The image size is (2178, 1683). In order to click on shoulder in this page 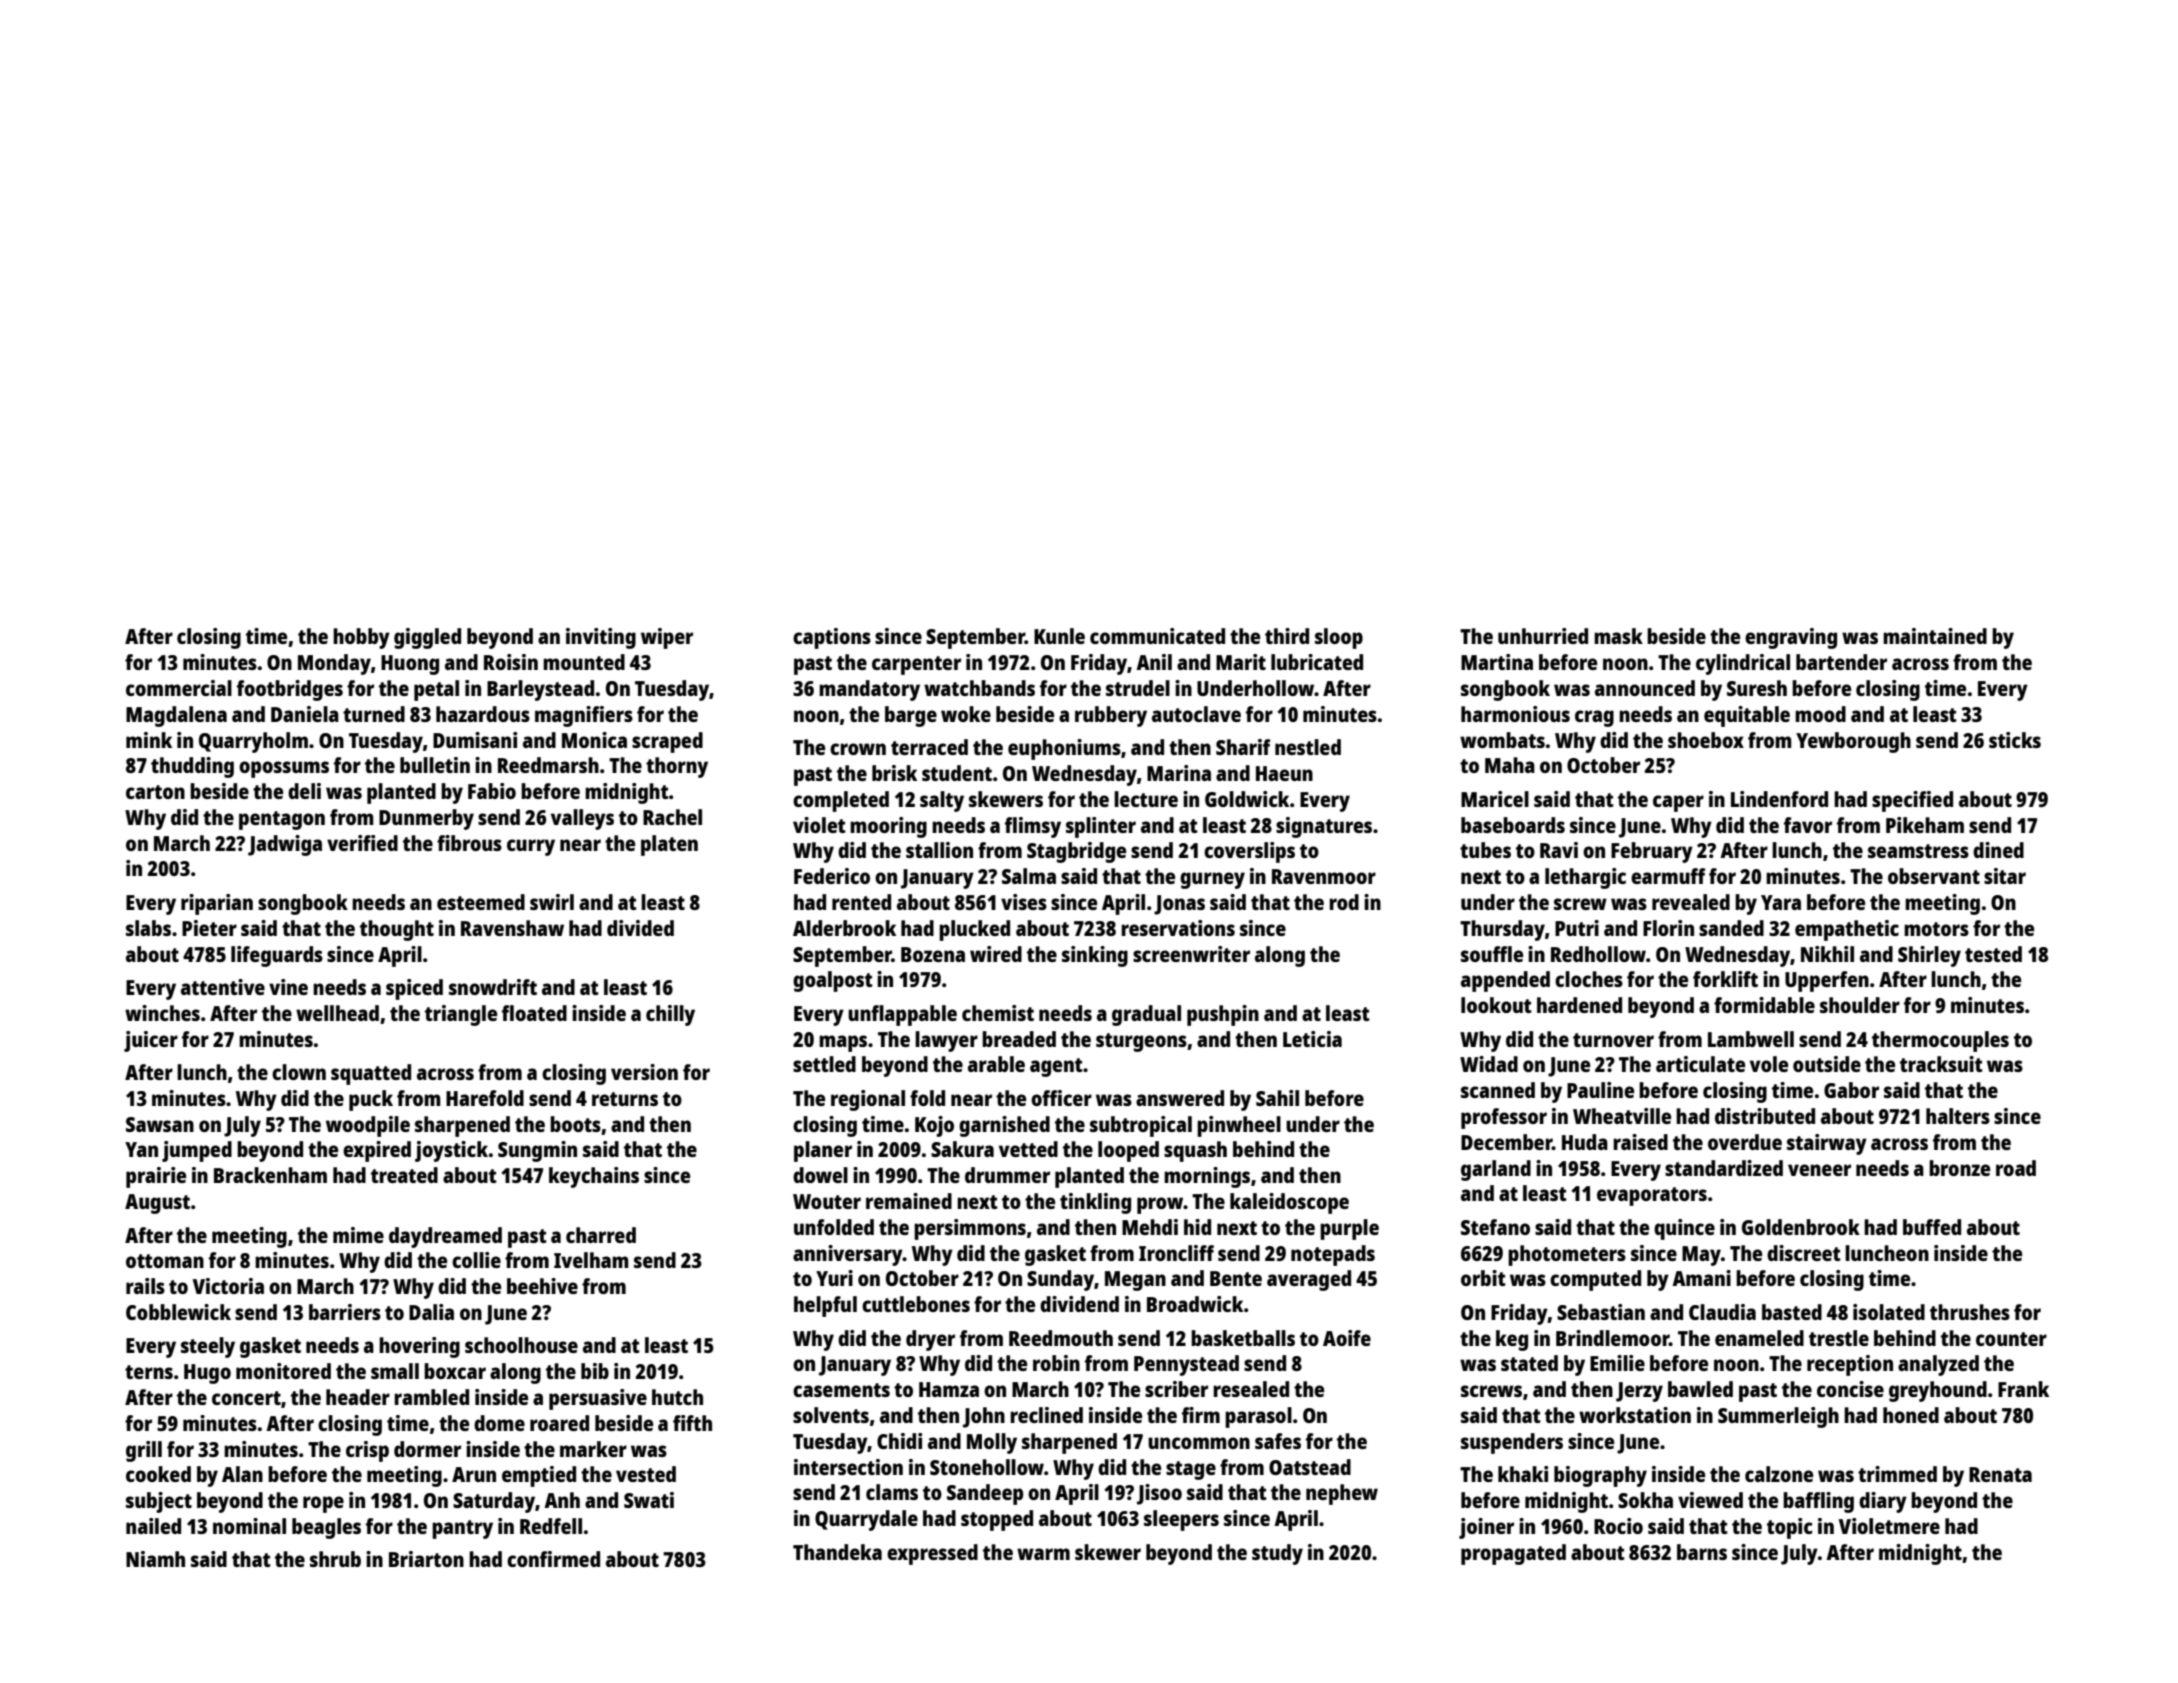, I will do `click(1860, 1005)`.
